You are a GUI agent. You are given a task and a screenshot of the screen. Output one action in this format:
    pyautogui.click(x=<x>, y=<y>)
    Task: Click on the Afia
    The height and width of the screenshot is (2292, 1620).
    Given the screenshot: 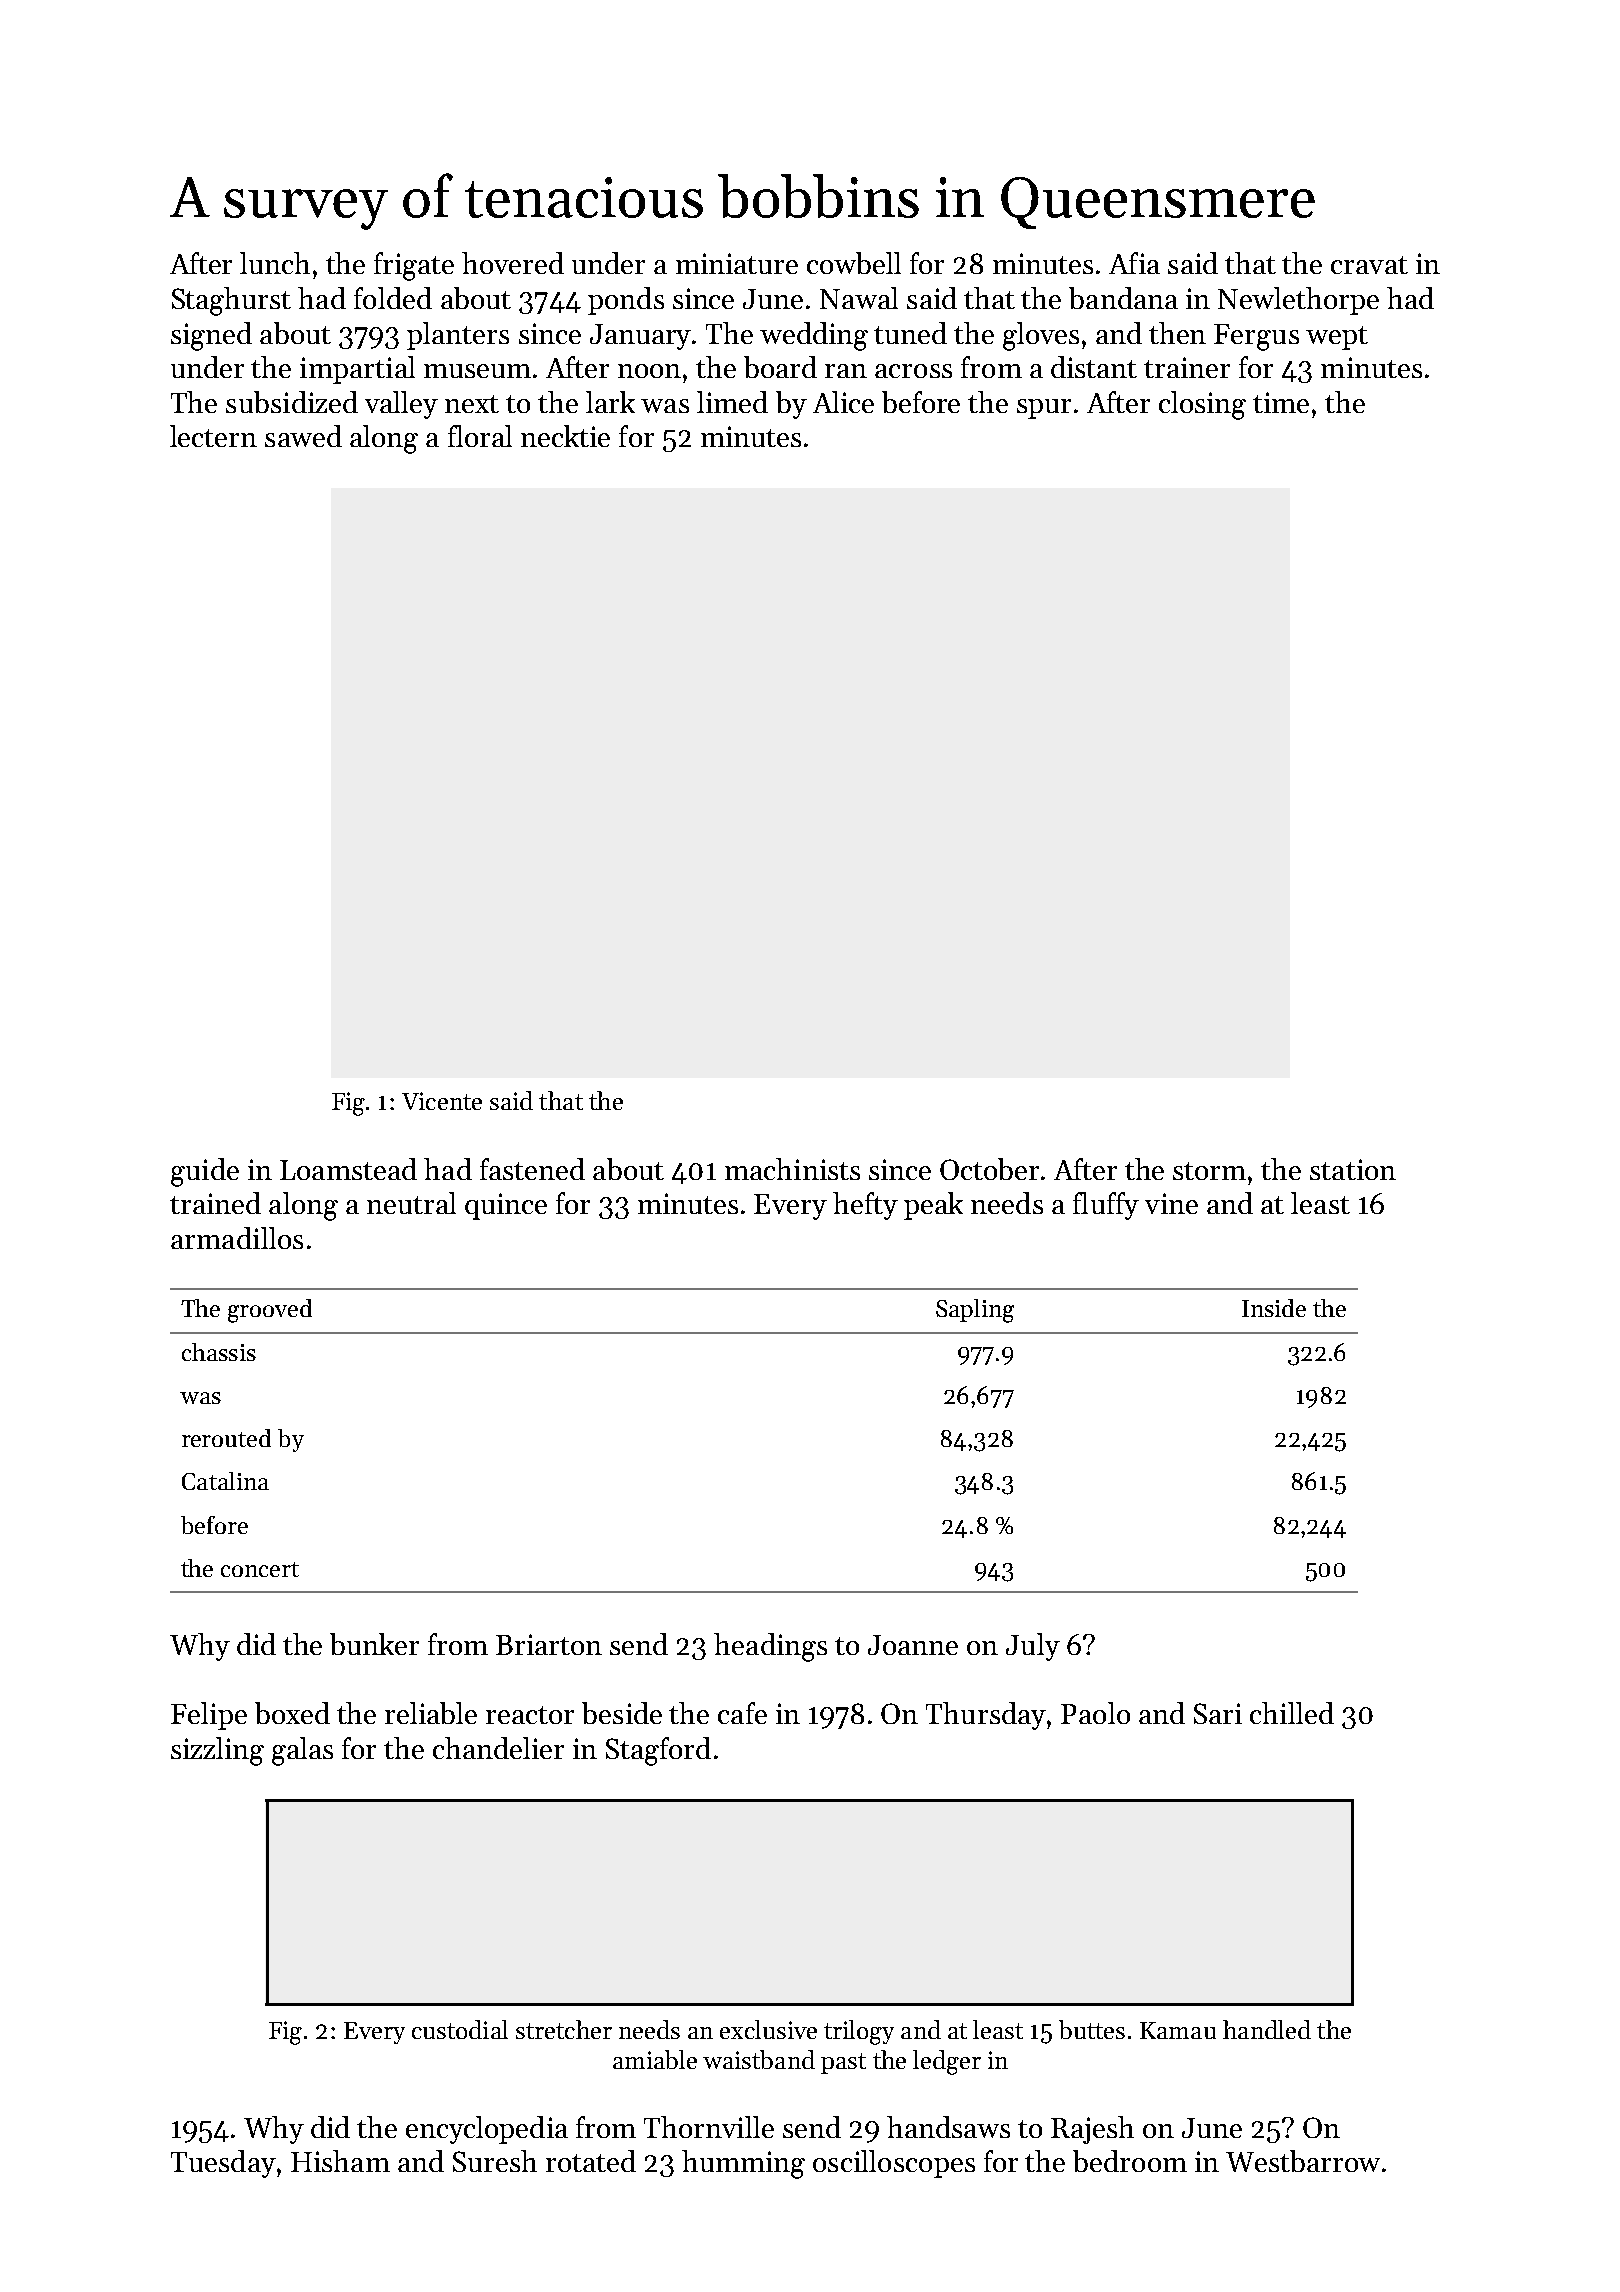 What is the action you would take?
    pyautogui.click(x=1134, y=263)
